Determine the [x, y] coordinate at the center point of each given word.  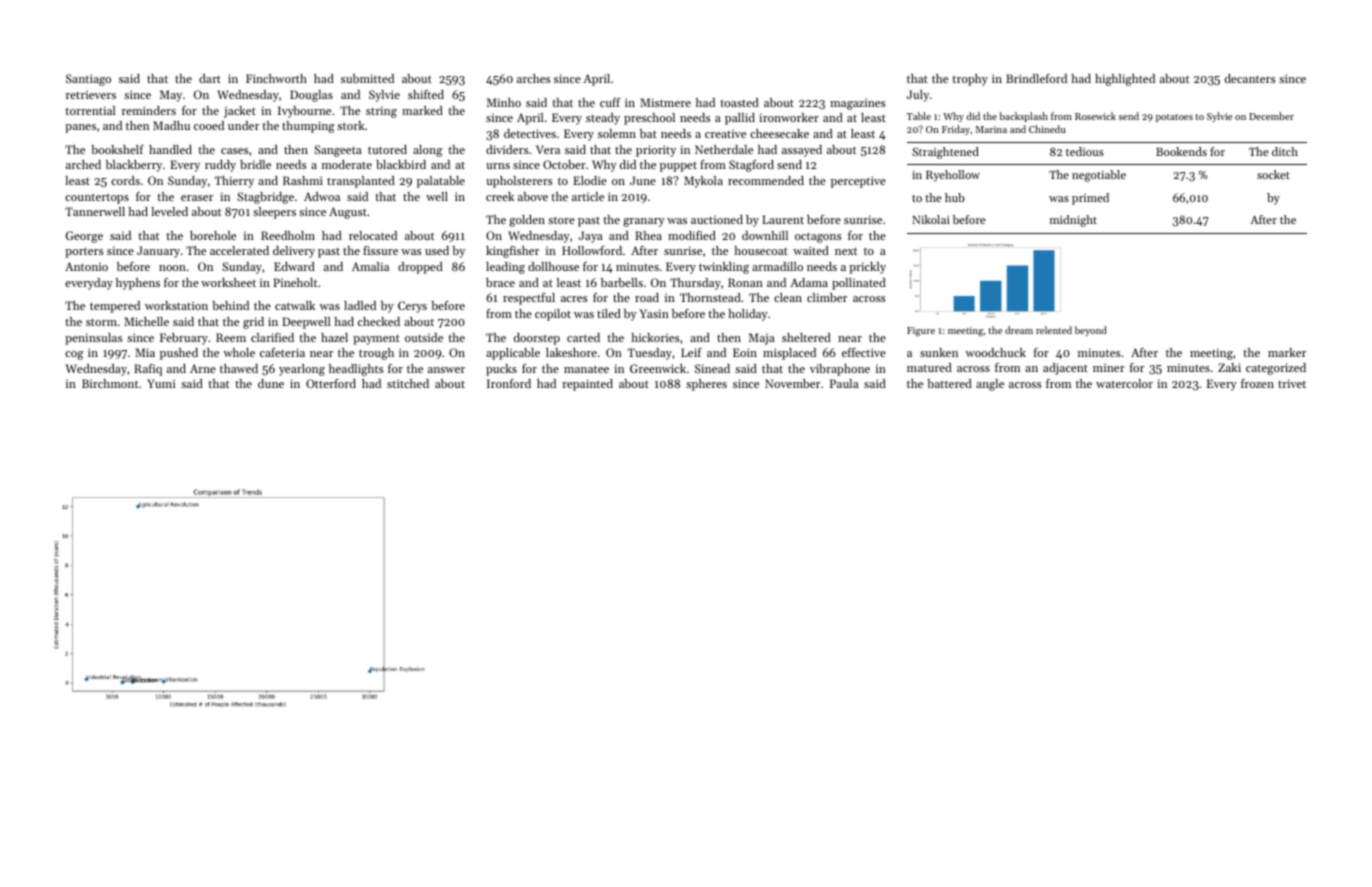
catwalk [295, 305]
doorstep [537, 339]
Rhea [648, 235]
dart [210, 78]
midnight [1073, 221]
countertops [97, 199]
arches [533, 78]
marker [1287, 352]
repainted [587, 385]
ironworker [789, 117]
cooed [209, 125]
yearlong [302, 370]
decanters [1250, 78]
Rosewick [1095, 116]
